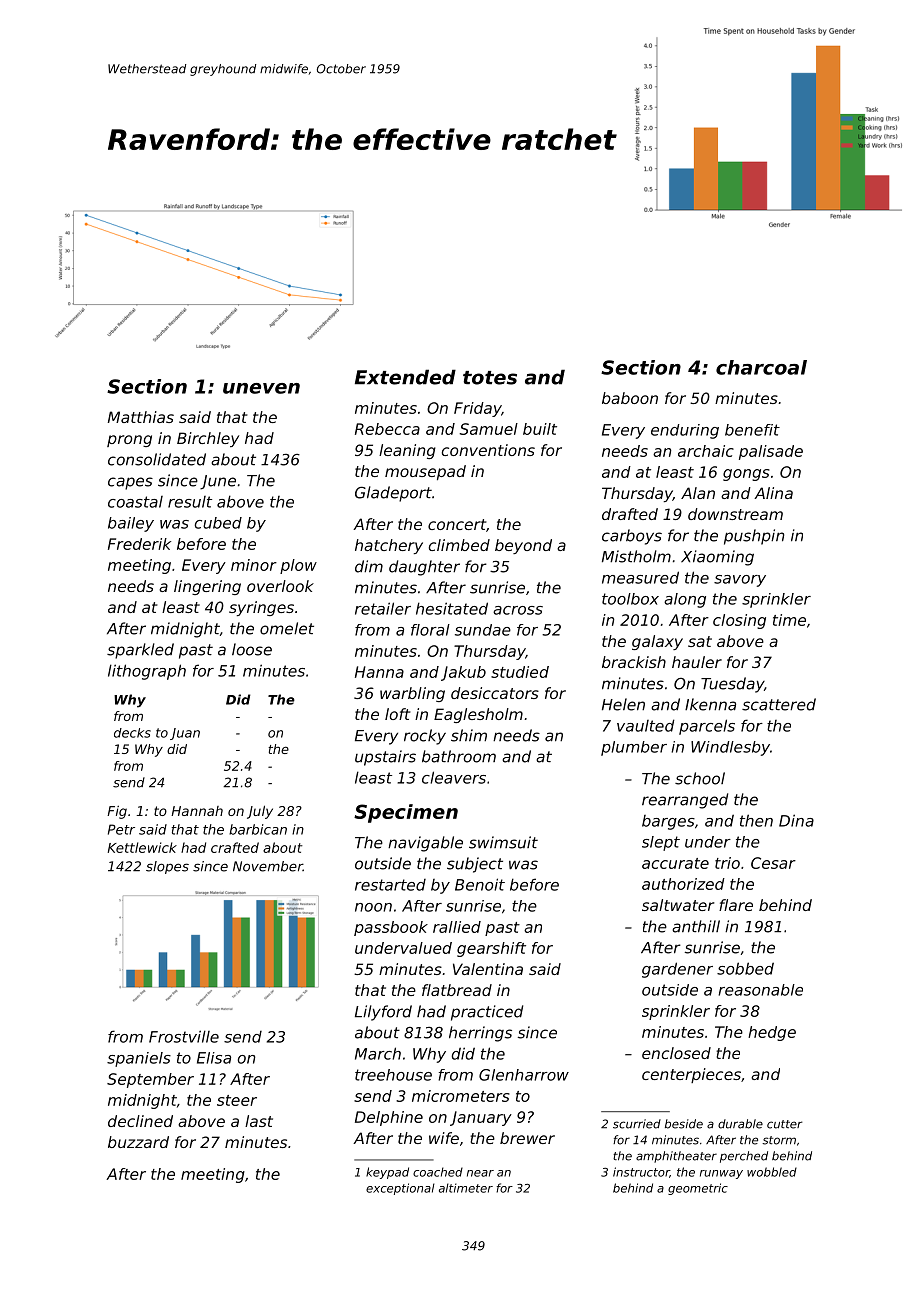  What do you see at coordinates (463, 673) in the screenshot?
I see `Jakub` at bounding box center [463, 673].
